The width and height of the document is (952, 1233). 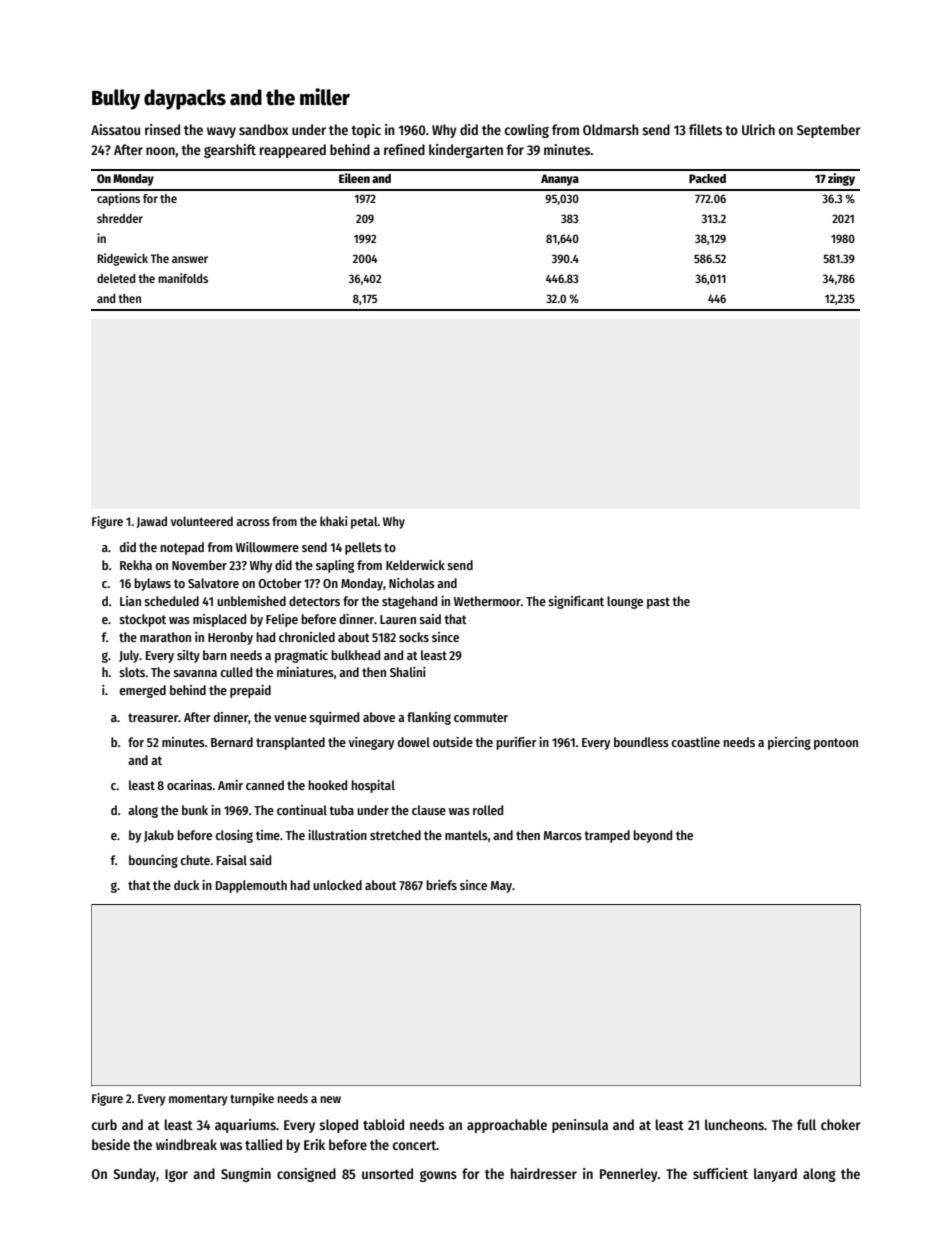 I want to click on Packed, so click(x=707, y=178).
